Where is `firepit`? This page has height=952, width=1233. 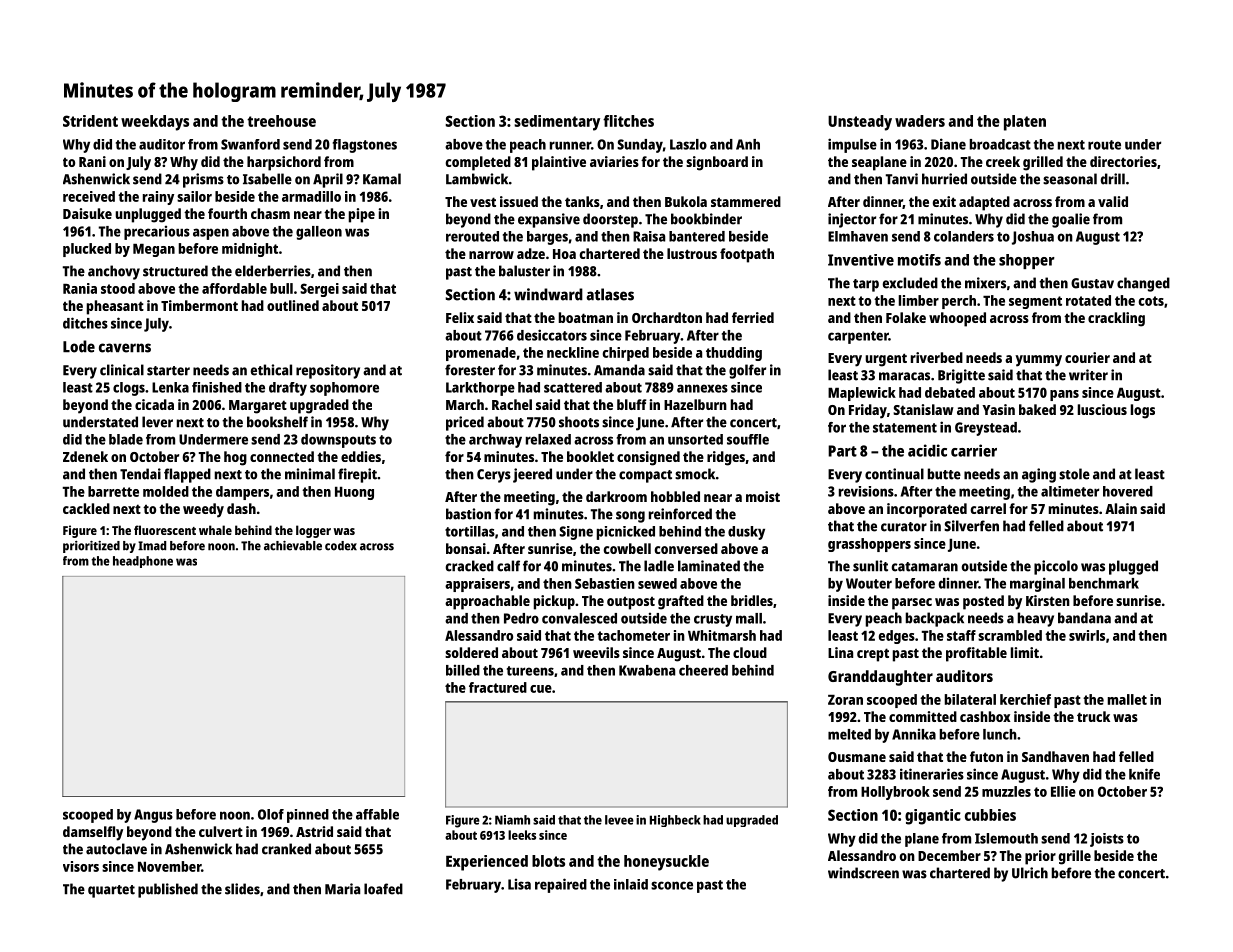 firepit is located at coordinates (357, 475).
